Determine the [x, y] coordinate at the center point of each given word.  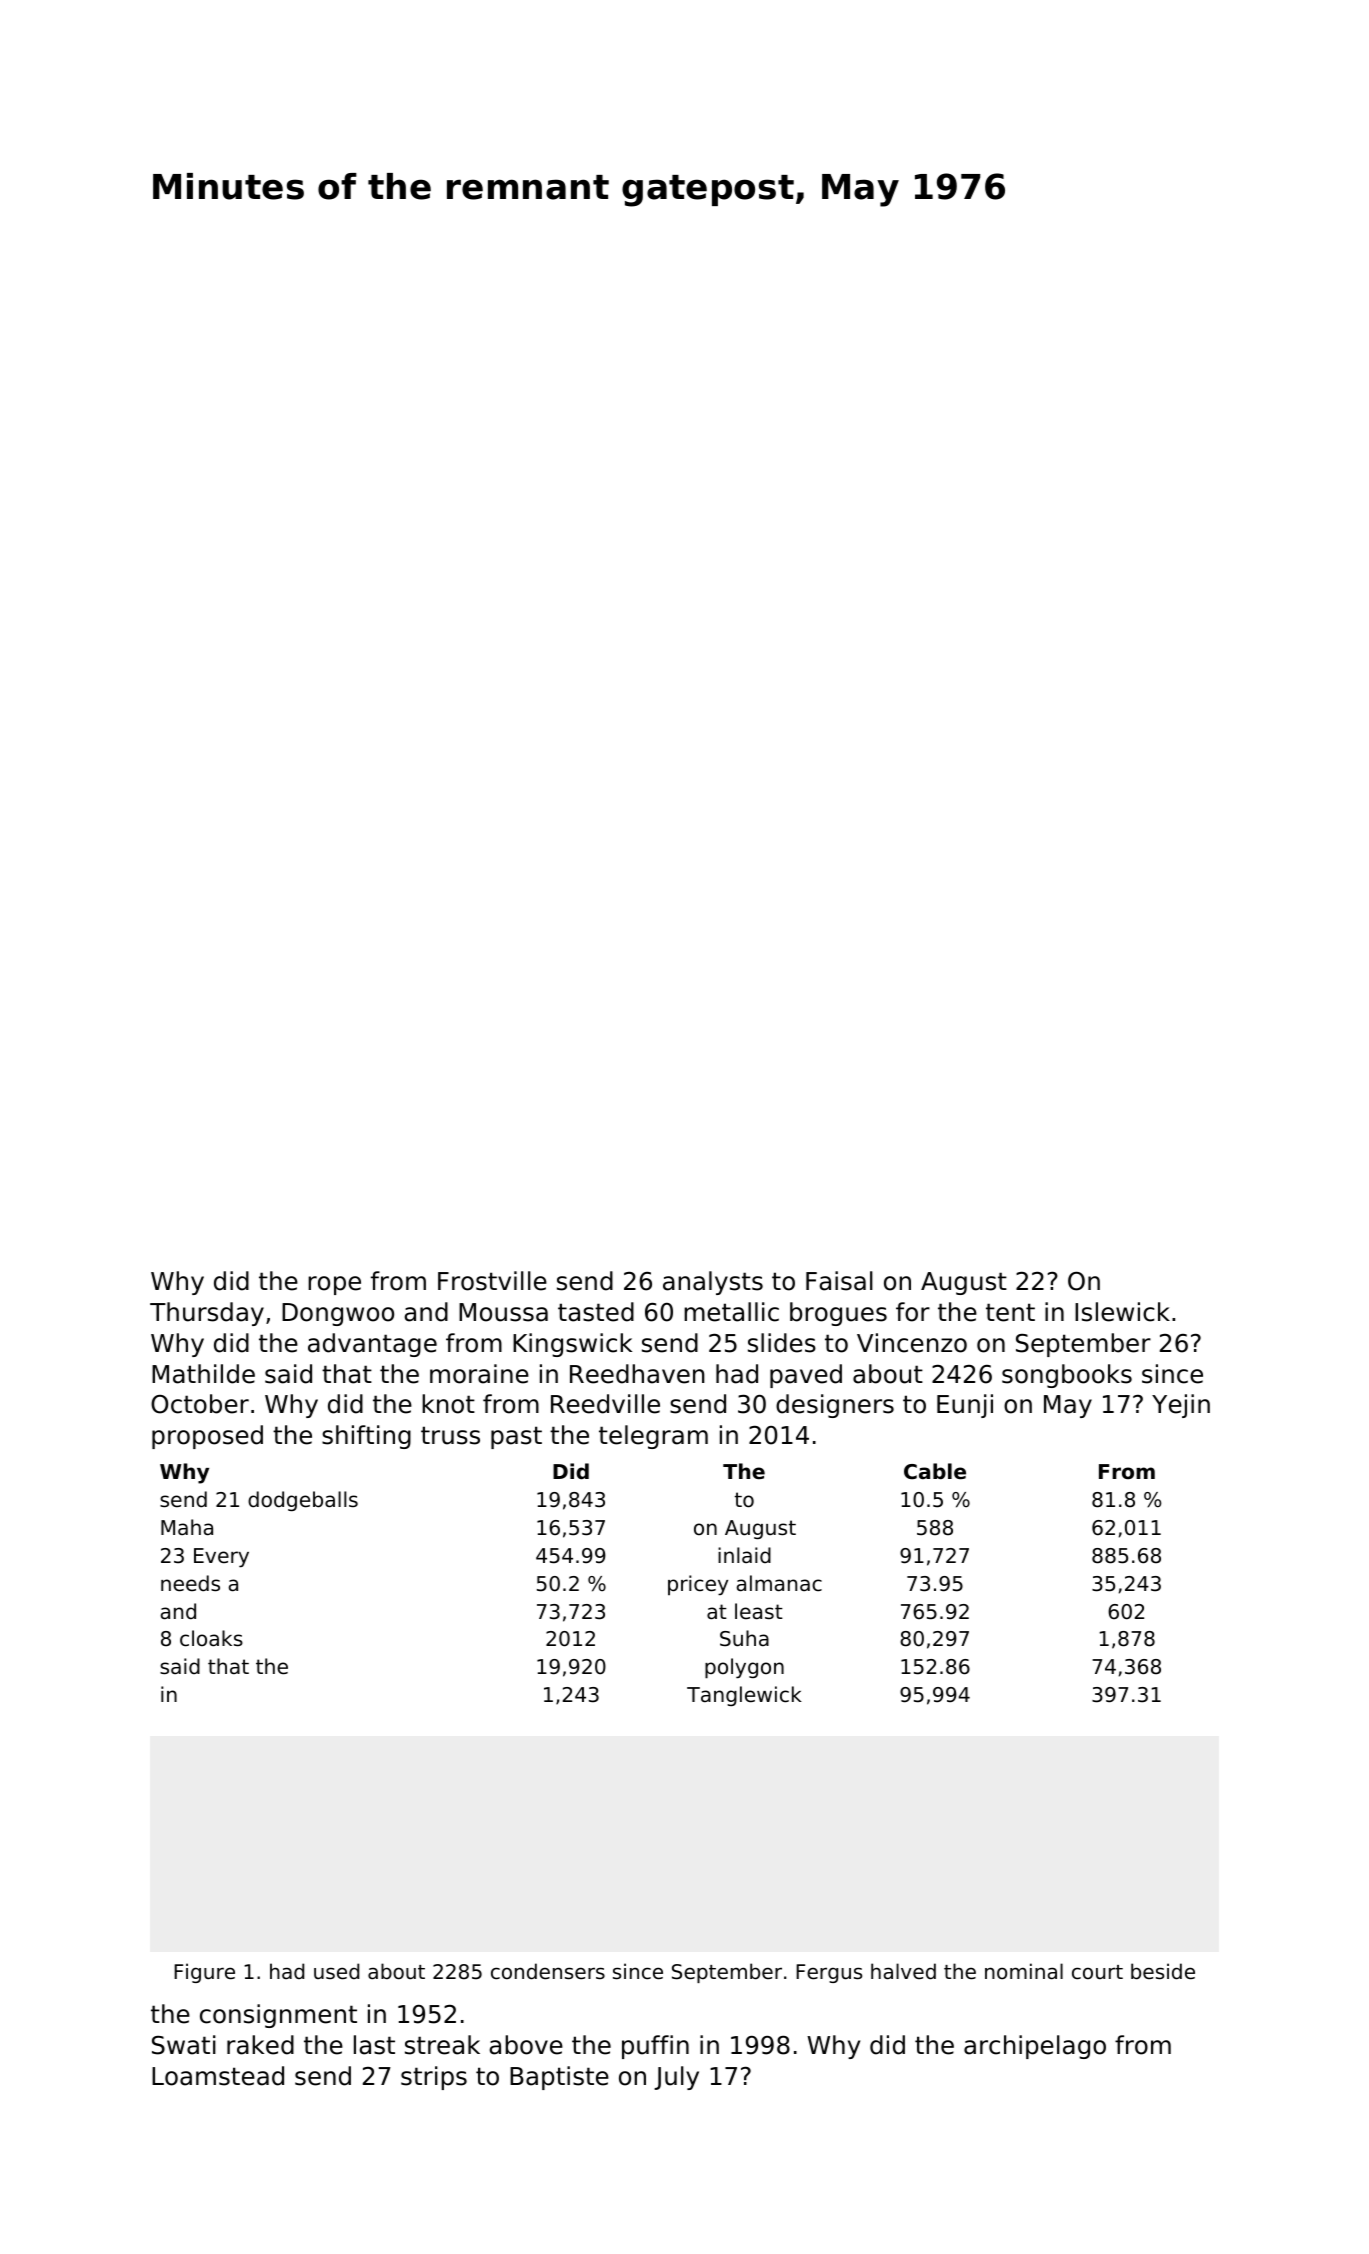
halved [903, 1971]
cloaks [211, 1638]
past [516, 1437]
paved [806, 1376]
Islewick [1122, 1312]
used [336, 1971]
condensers [548, 1971]
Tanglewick [744, 1696]
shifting [366, 1437]
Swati [184, 2045]
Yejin [1181, 1406]
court [1097, 1972]
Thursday [207, 1314]
